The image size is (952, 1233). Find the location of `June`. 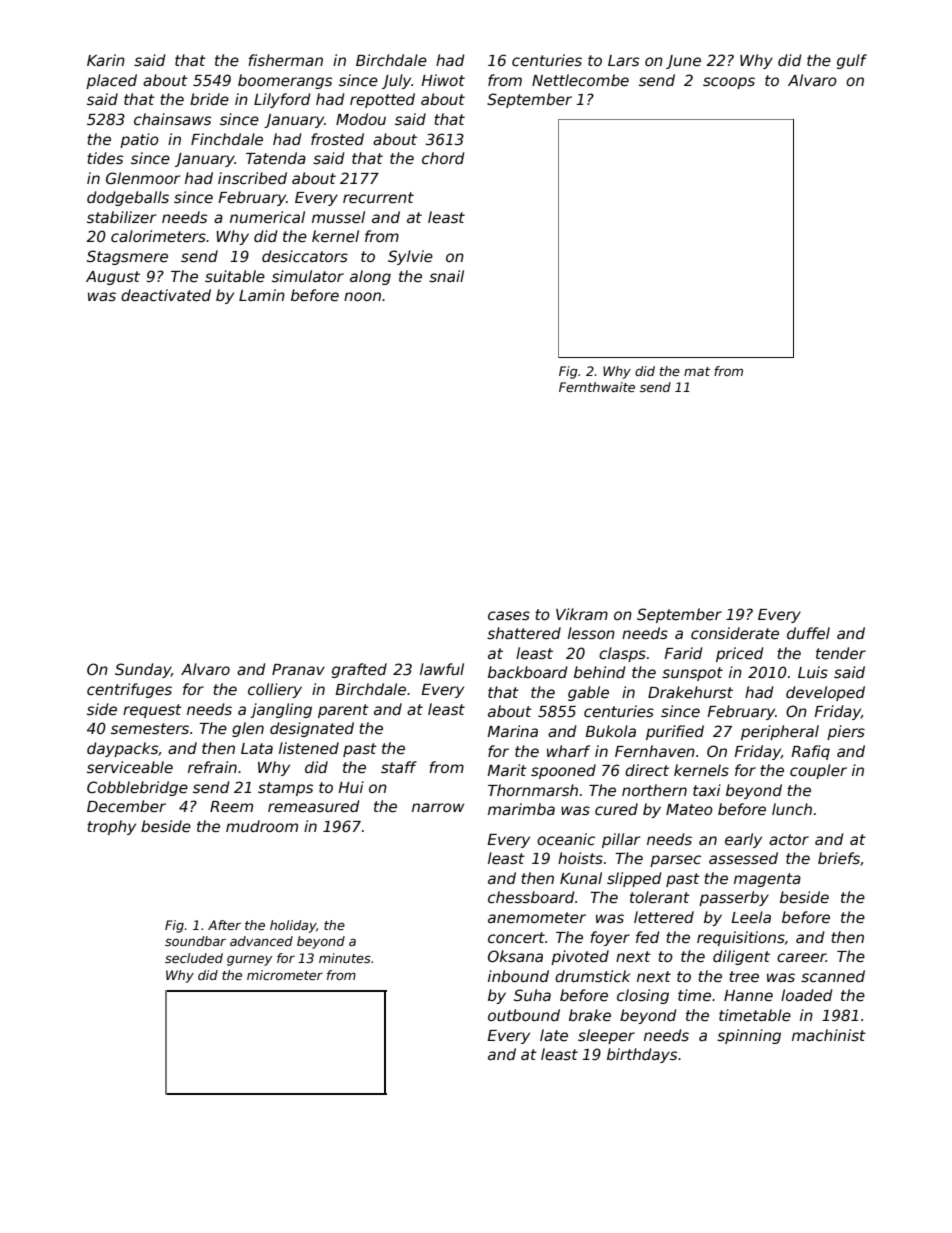

June is located at coordinates (683, 62).
